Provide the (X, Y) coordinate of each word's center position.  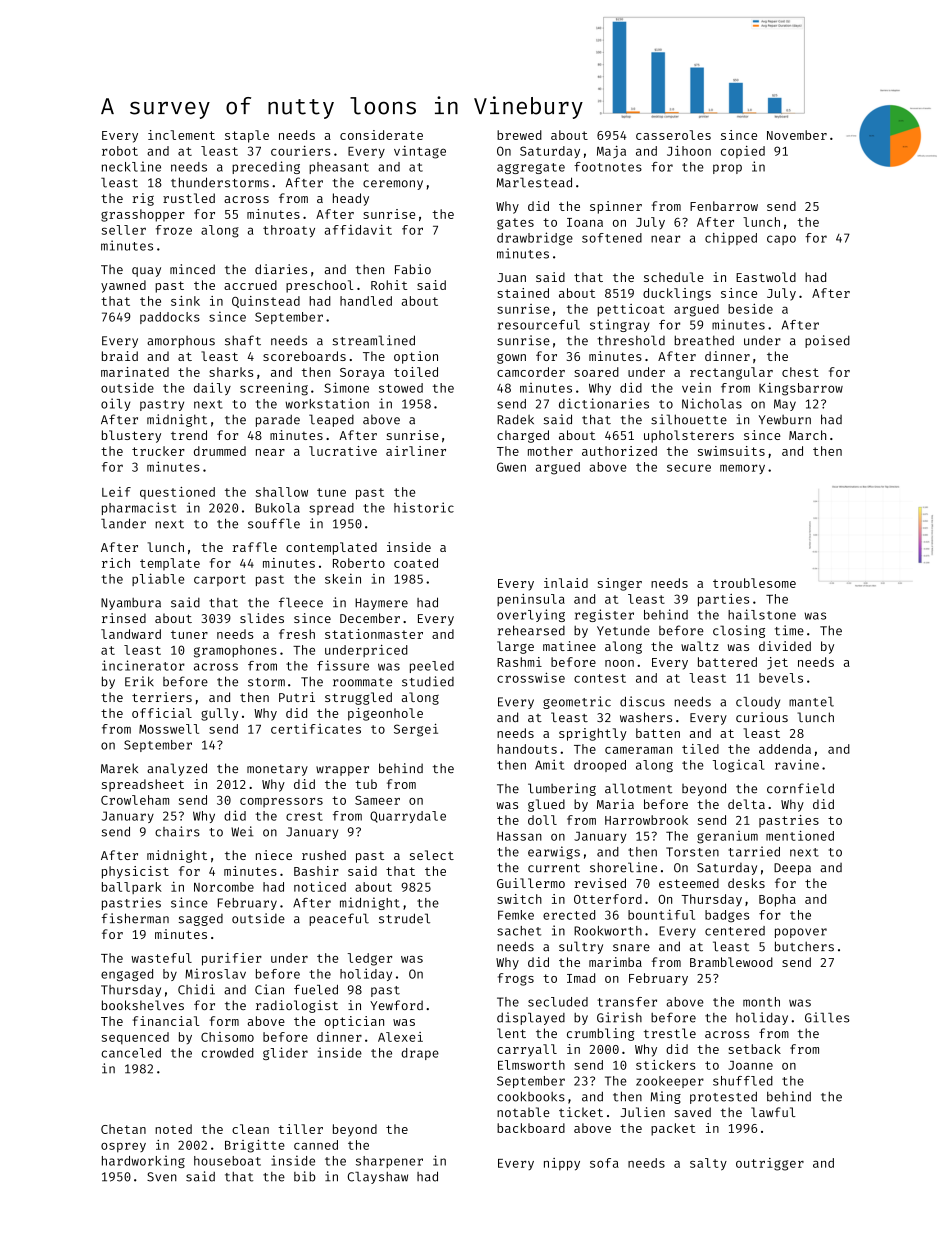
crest (304, 816)
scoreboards (304, 356)
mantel (811, 702)
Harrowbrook (646, 820)
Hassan (519, 836)
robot (120, 151)
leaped (331, 420)
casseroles (673, 135)
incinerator (143, 665)
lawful (773, 1112)
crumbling (600, 1034)
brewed (519, 135)
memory (742, 469)
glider (285, 1053)
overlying (531, 615)
